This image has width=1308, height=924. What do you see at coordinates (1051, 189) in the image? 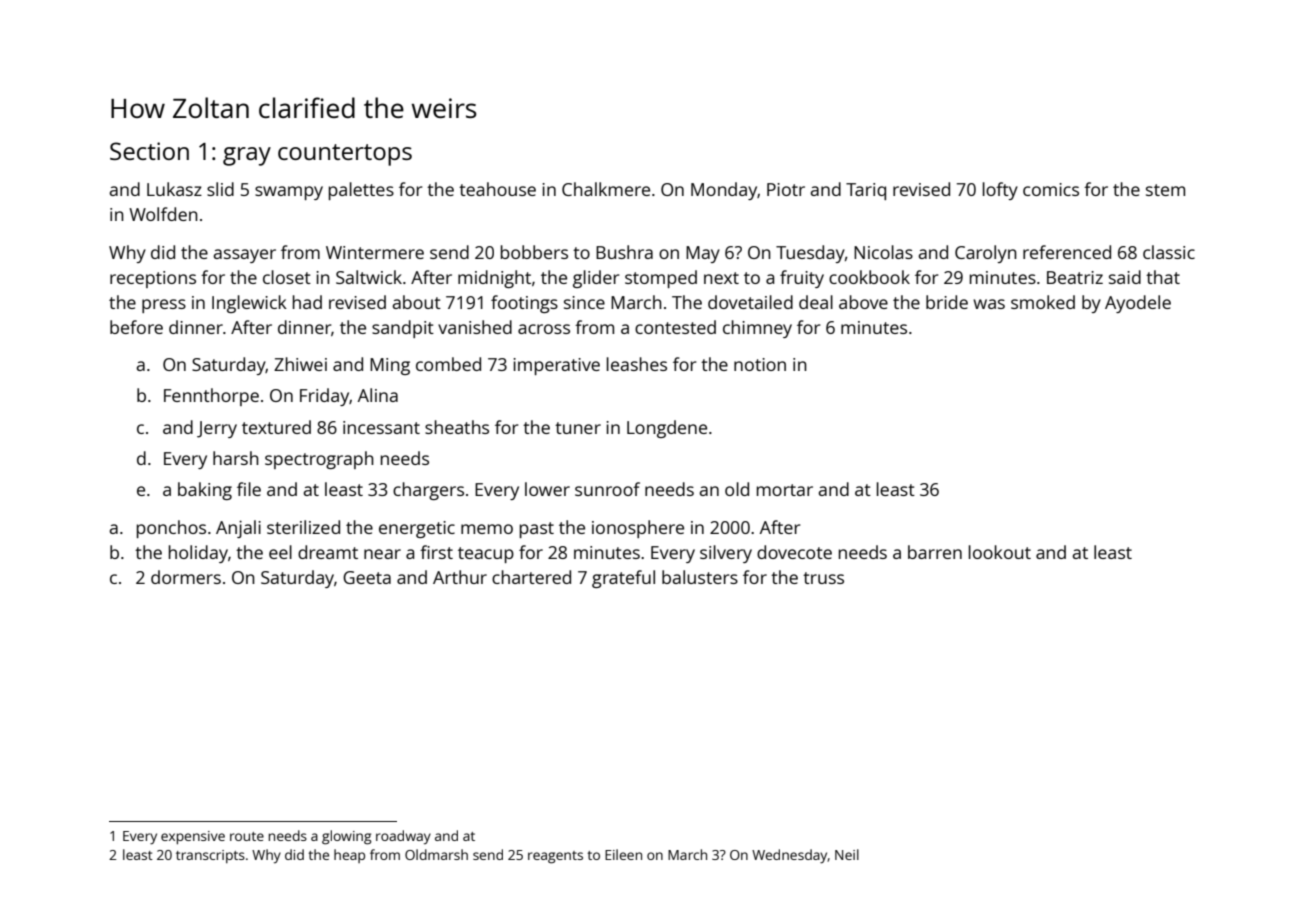
I see `comics` at bounding box center [1051, 189].
